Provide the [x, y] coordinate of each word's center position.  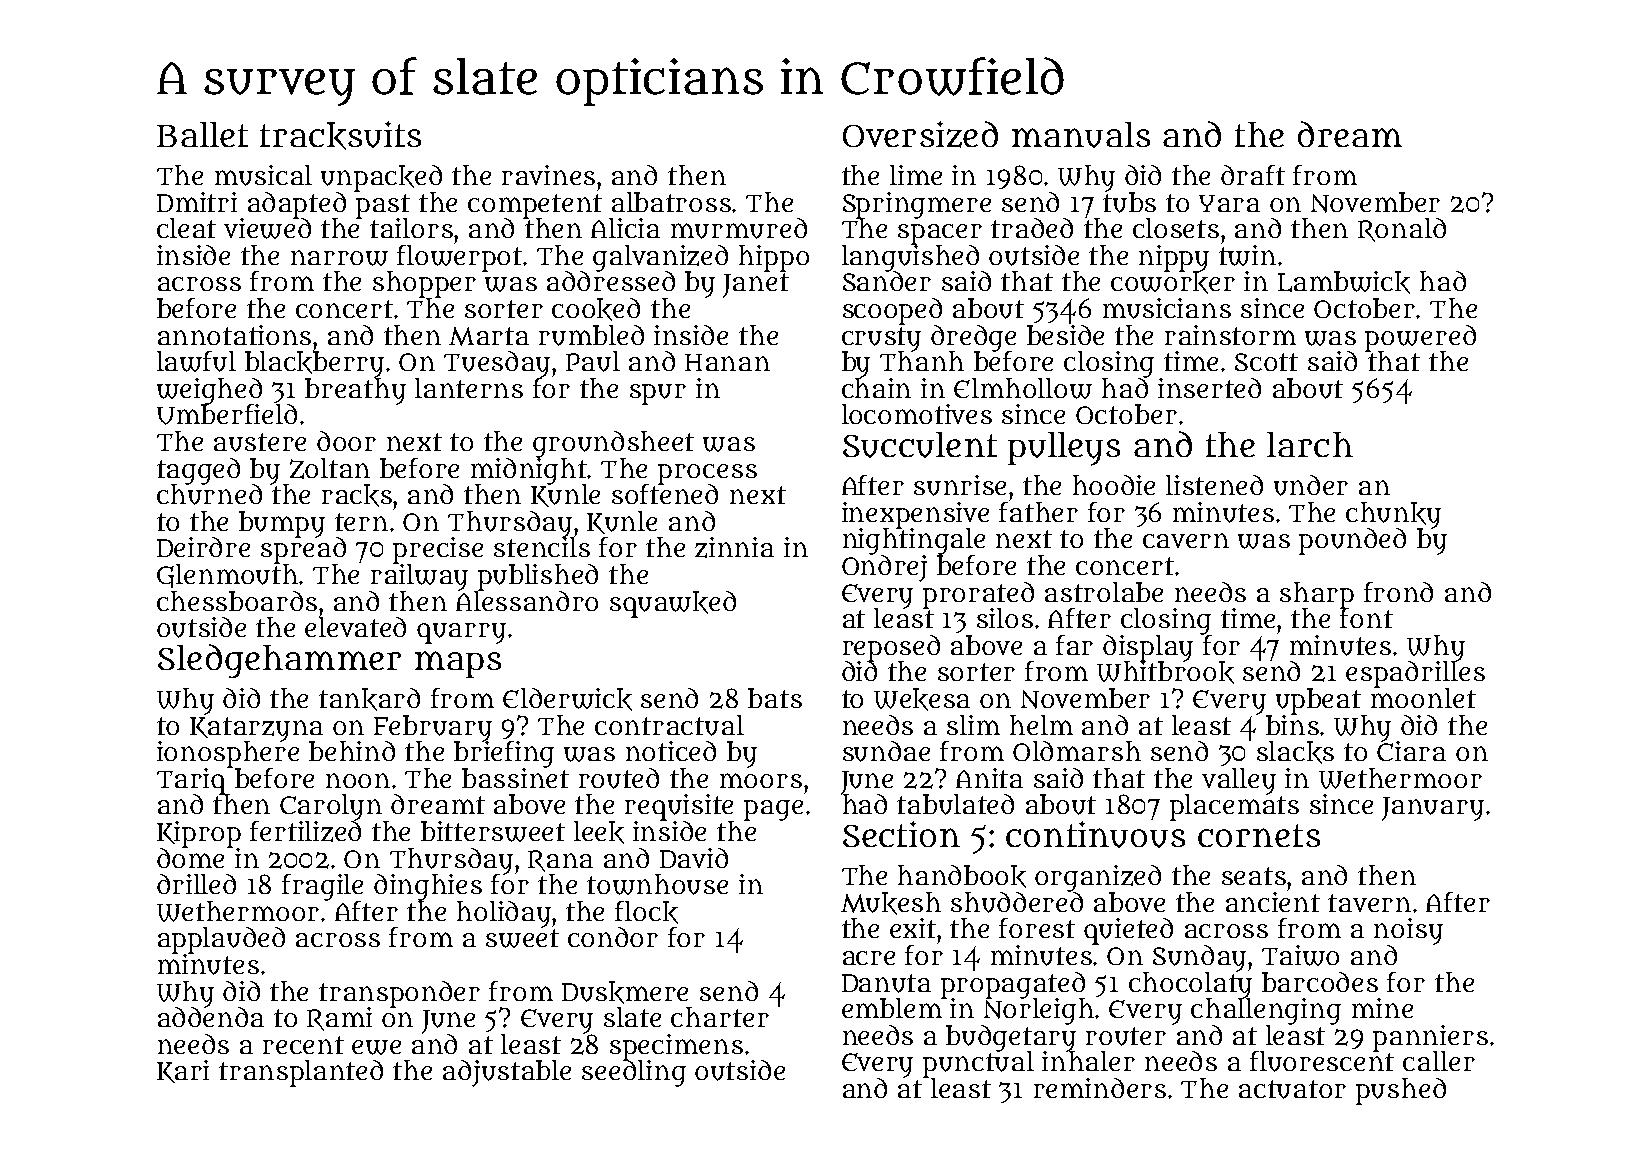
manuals [1081, 135]
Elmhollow [1023, 388]
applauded [221, 940]
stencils [542, 547]
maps [458, 664]
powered [1420, 338]
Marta [489, 336]
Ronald [1402, 230]
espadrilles [1415, 674]
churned [209, 494]
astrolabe [1104, 592]
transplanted [301, 1073]
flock [646, 912]
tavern [1369, 903]
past [383, 206]
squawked [673, 604]
